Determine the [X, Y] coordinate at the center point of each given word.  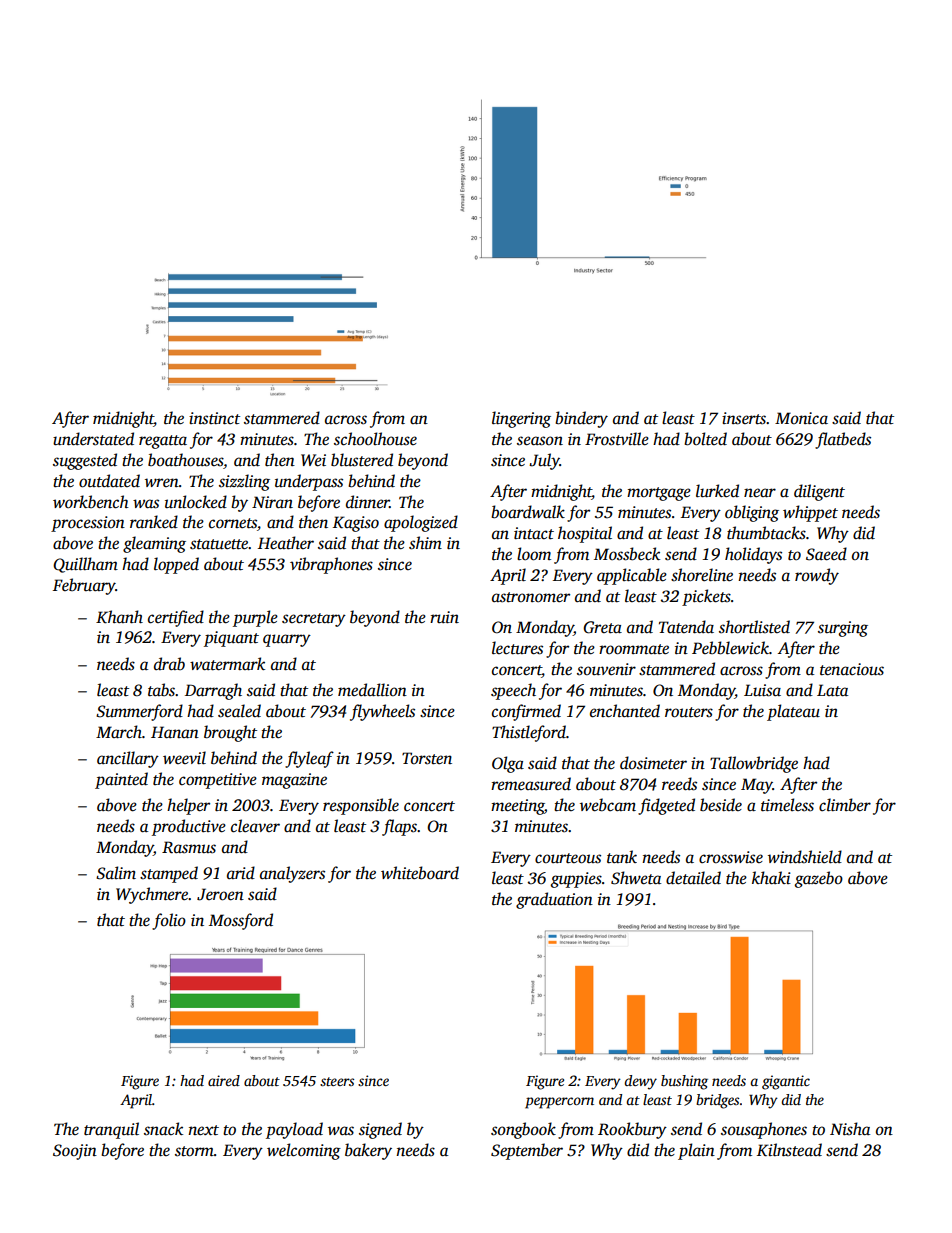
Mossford [241, 921]
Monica [801, 418]
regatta [163, 442]
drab [169, 663]
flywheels [382, 712]
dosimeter [653, 763]
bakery [368, 1151]
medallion [372, 690]
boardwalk [528, 512]
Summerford [139, 712]
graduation [554, 900]
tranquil [111, 1130]
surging [843, 629]
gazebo [819, 879]
